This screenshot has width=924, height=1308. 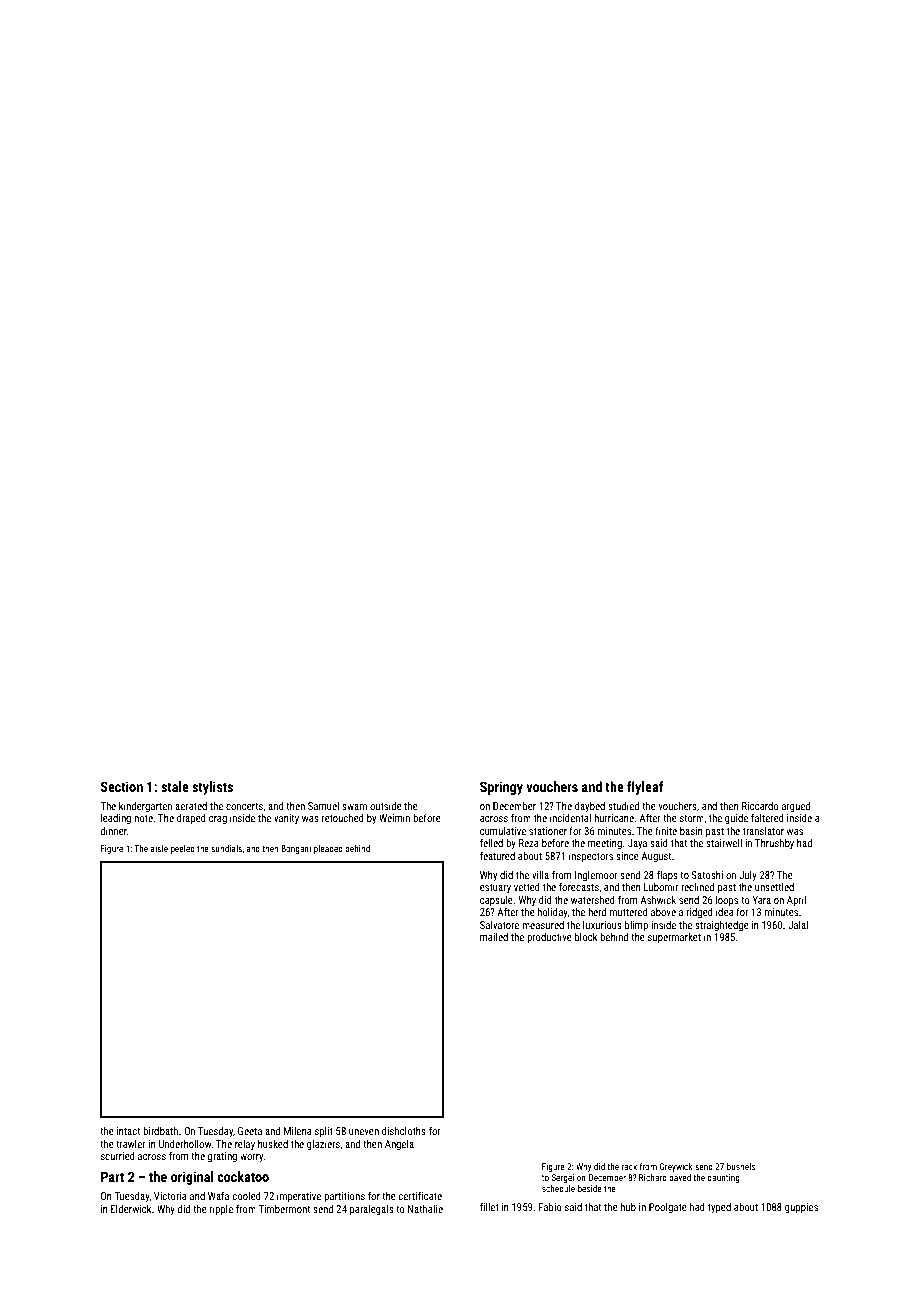 I want to click on Jaya, so click(x=637, y=844).
